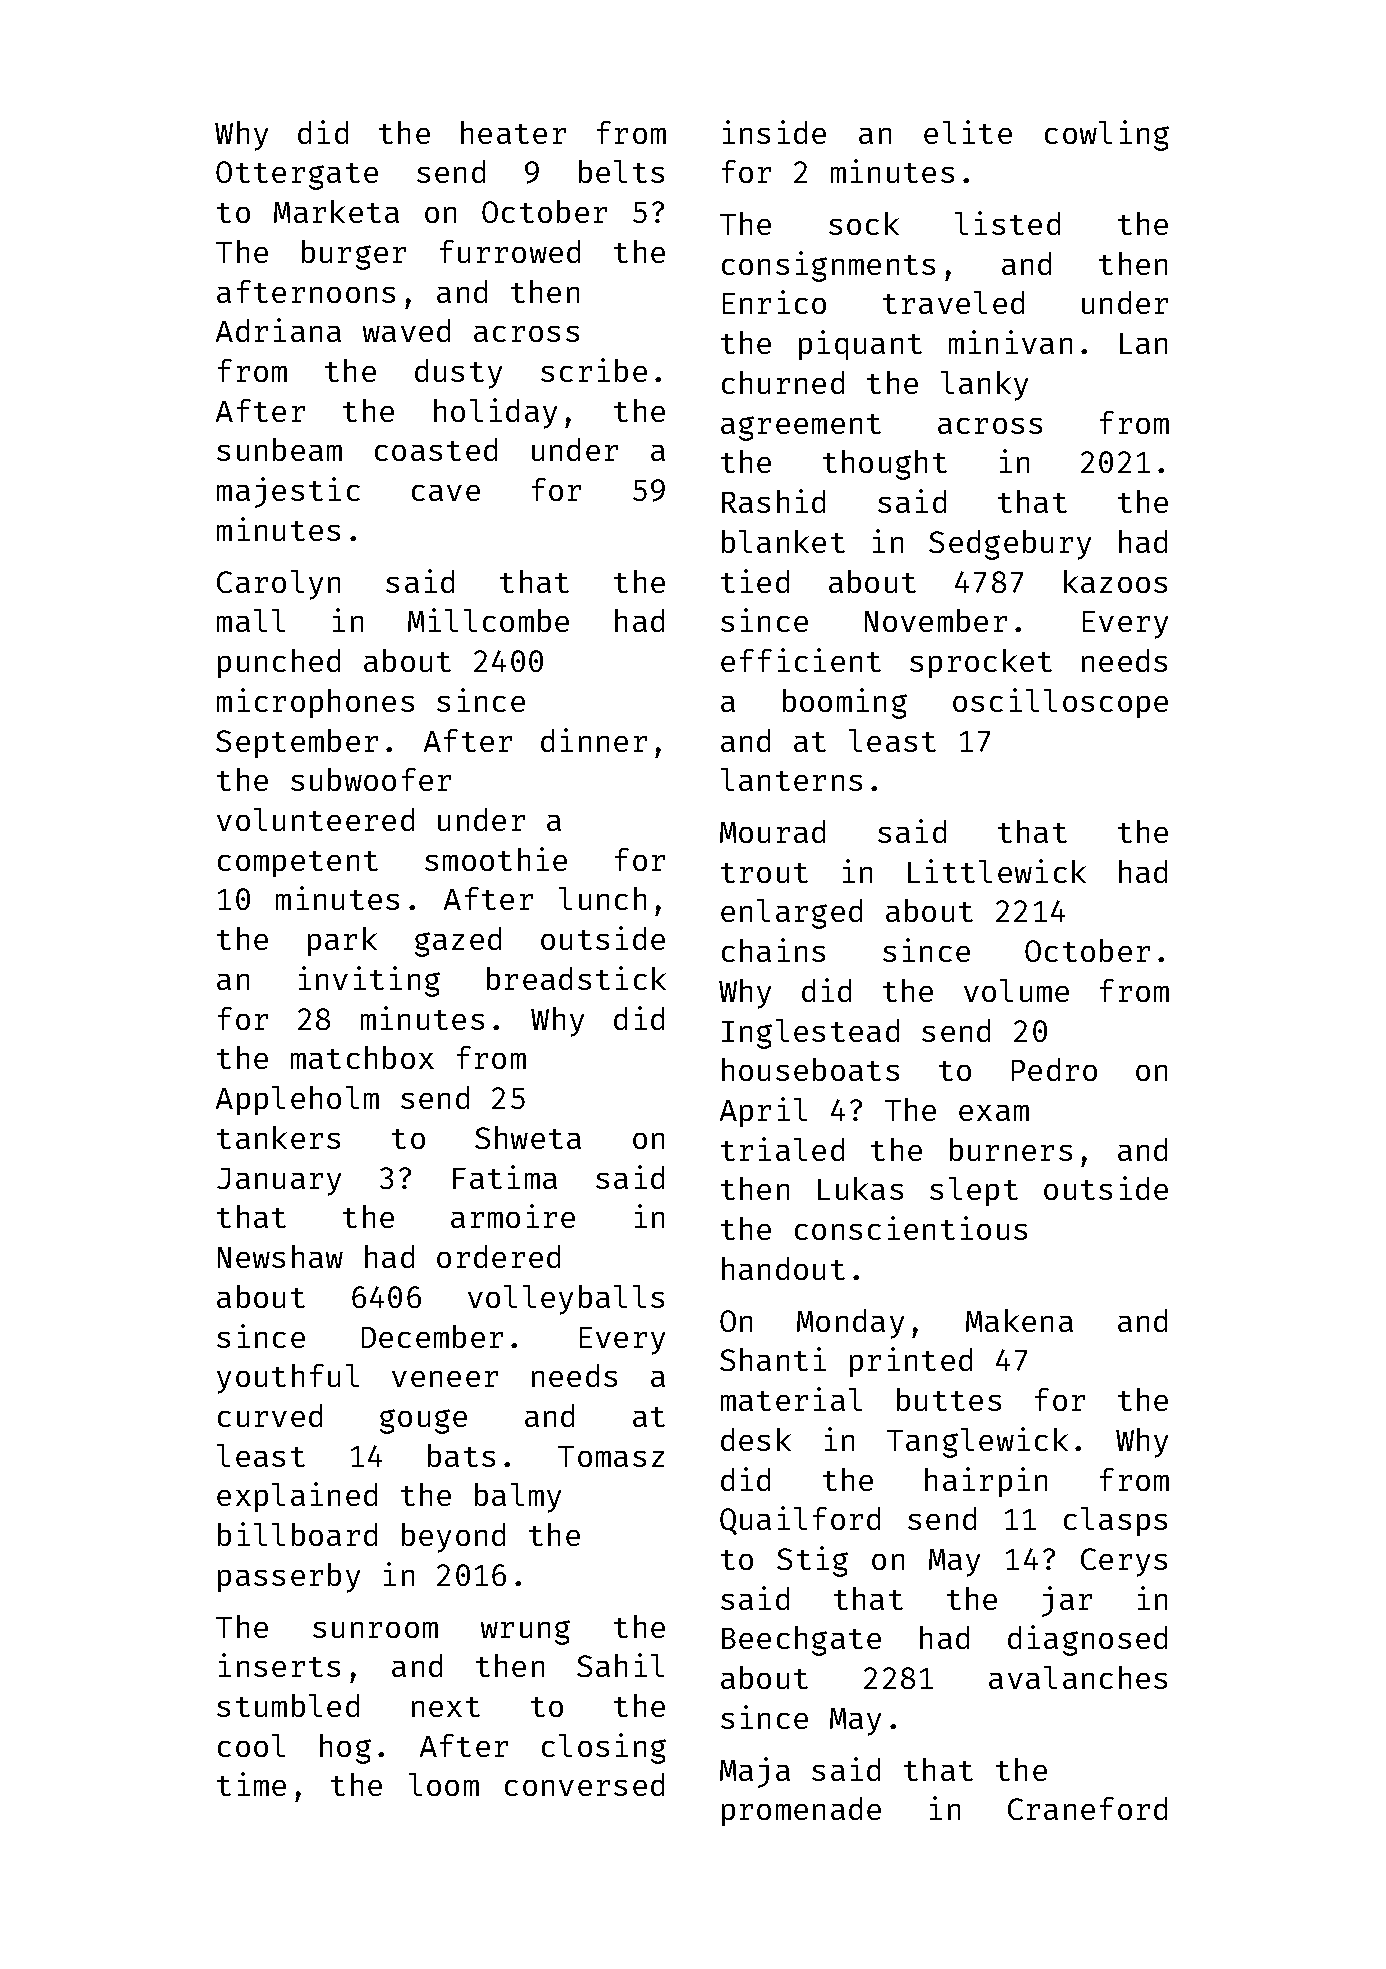 This image has width=1386, height=1969. I want to click on heater, so click(513, 132).
